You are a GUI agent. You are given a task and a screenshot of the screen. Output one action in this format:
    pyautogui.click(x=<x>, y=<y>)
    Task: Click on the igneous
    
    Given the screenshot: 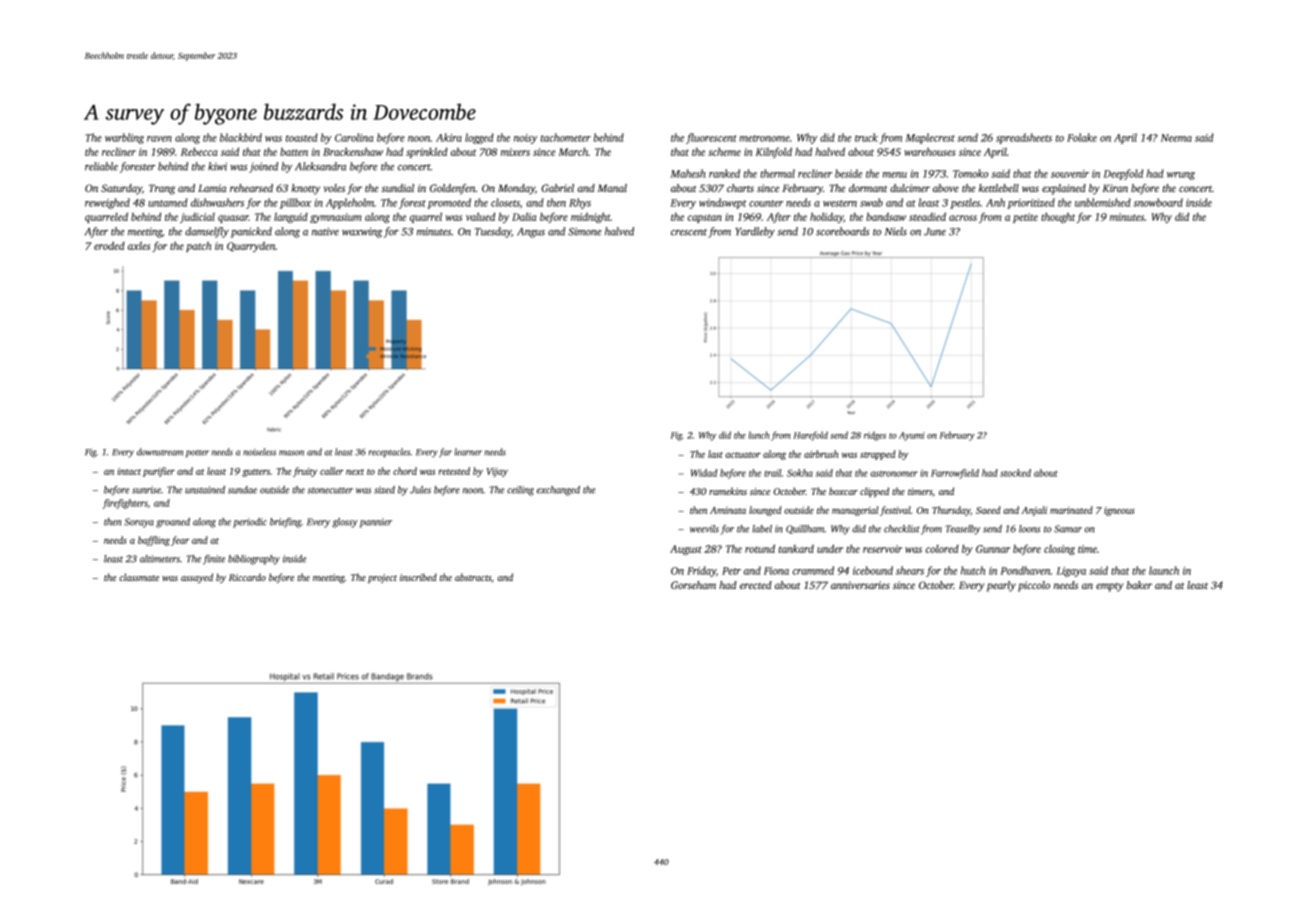 What is the action you would take?
    pyautogui.click(x=1119, y=511)
